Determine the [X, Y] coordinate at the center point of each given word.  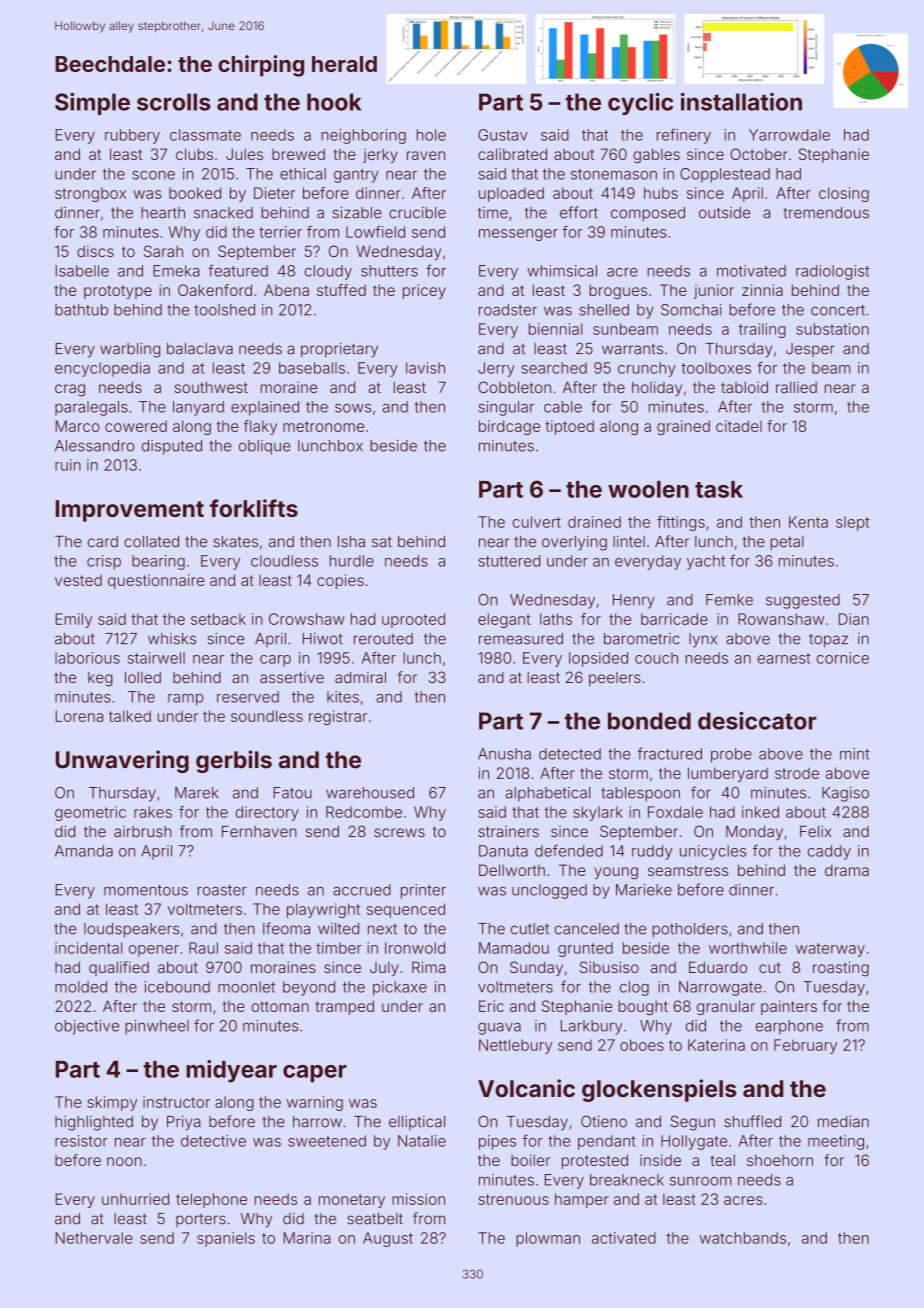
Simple [92, 104]
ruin [68, 465]
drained [594, 522]
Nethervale [94, 1238]
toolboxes [716, 368]
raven [426, 155]
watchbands [742, 1238]
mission [418, 1199]
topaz [828, 641]
